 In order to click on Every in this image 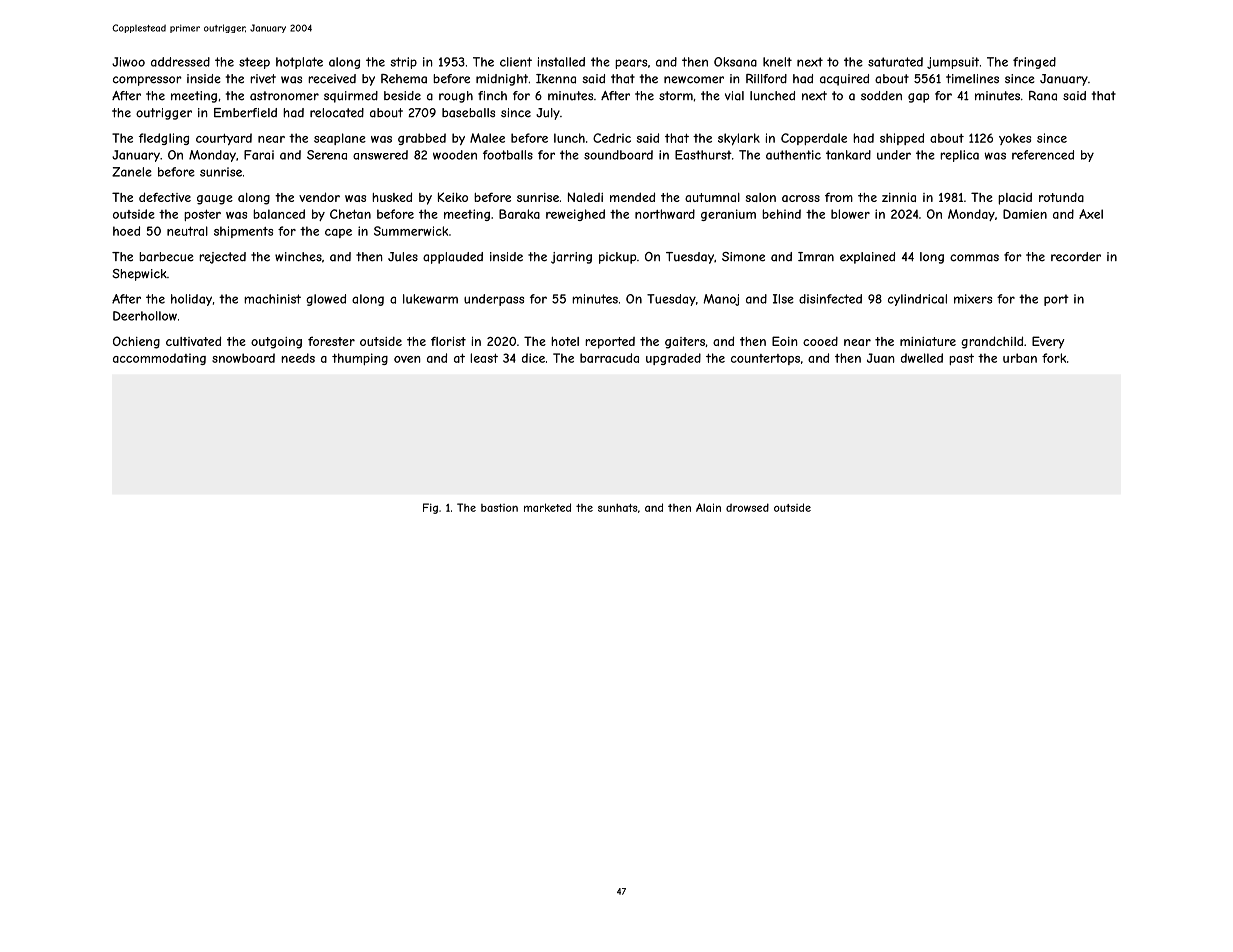, I will do `click(1048, 342)`.
